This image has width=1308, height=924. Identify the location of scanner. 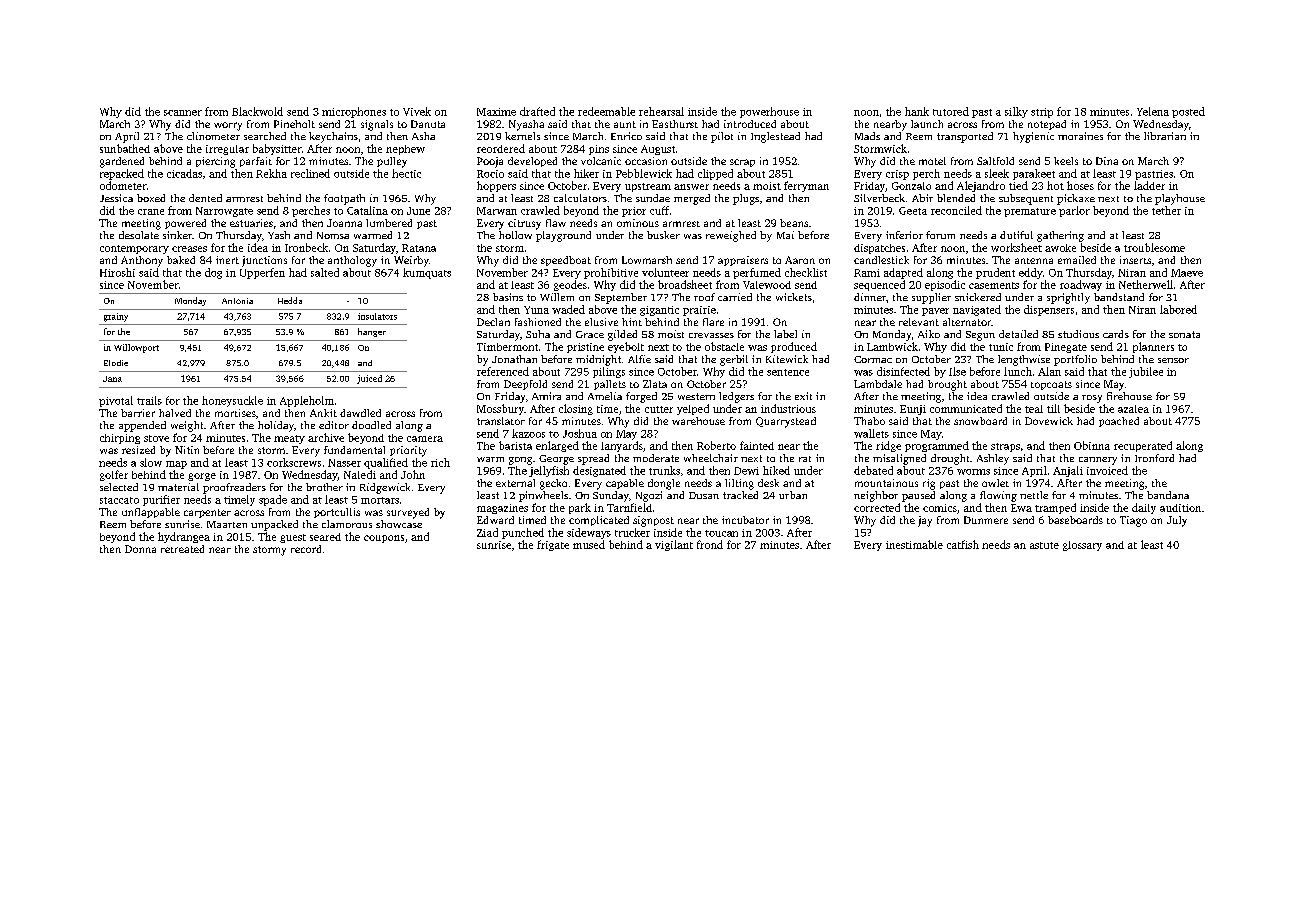
(183, 113).
